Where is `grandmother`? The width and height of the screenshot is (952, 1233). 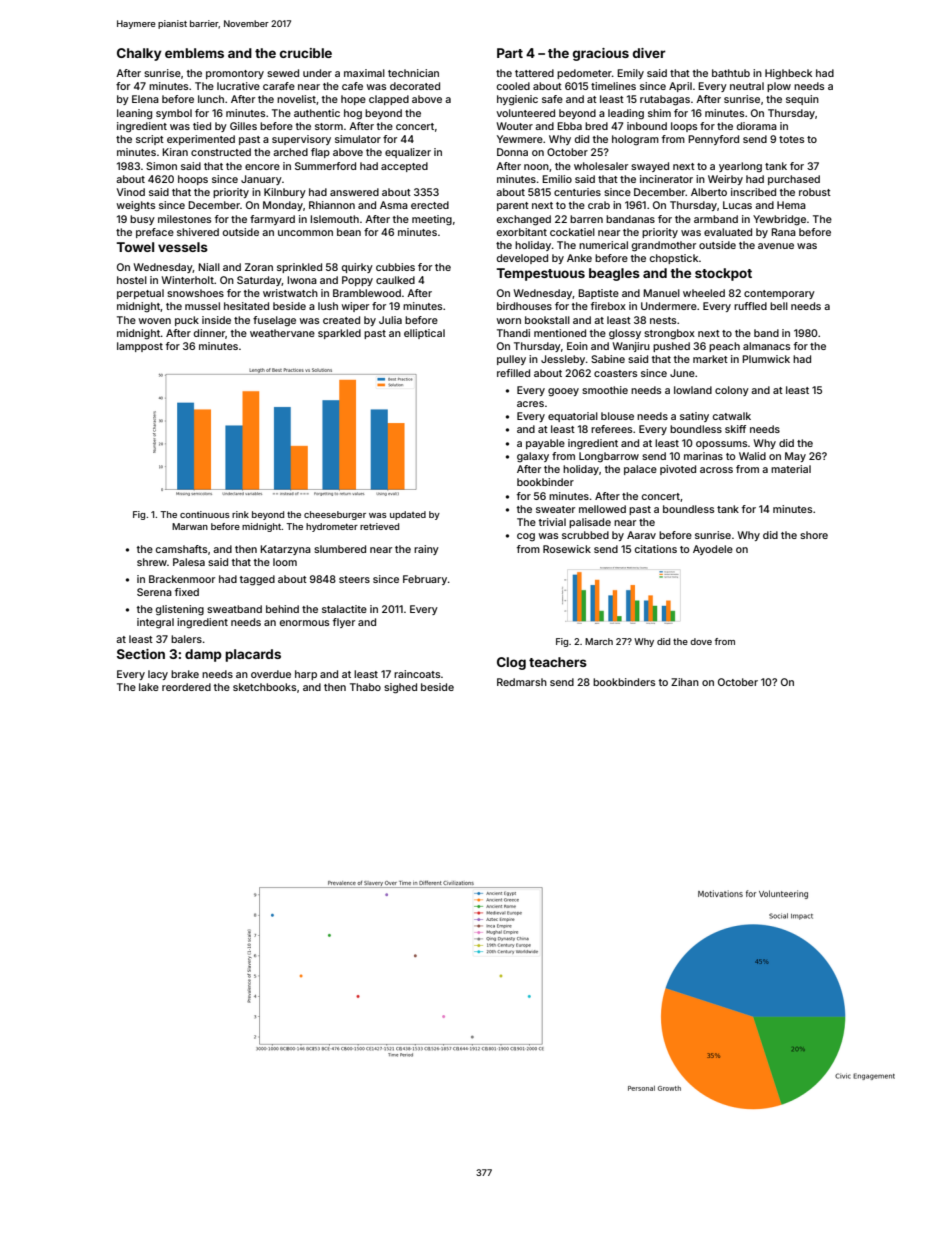 grandmother is located at coordinates (664, 246).
